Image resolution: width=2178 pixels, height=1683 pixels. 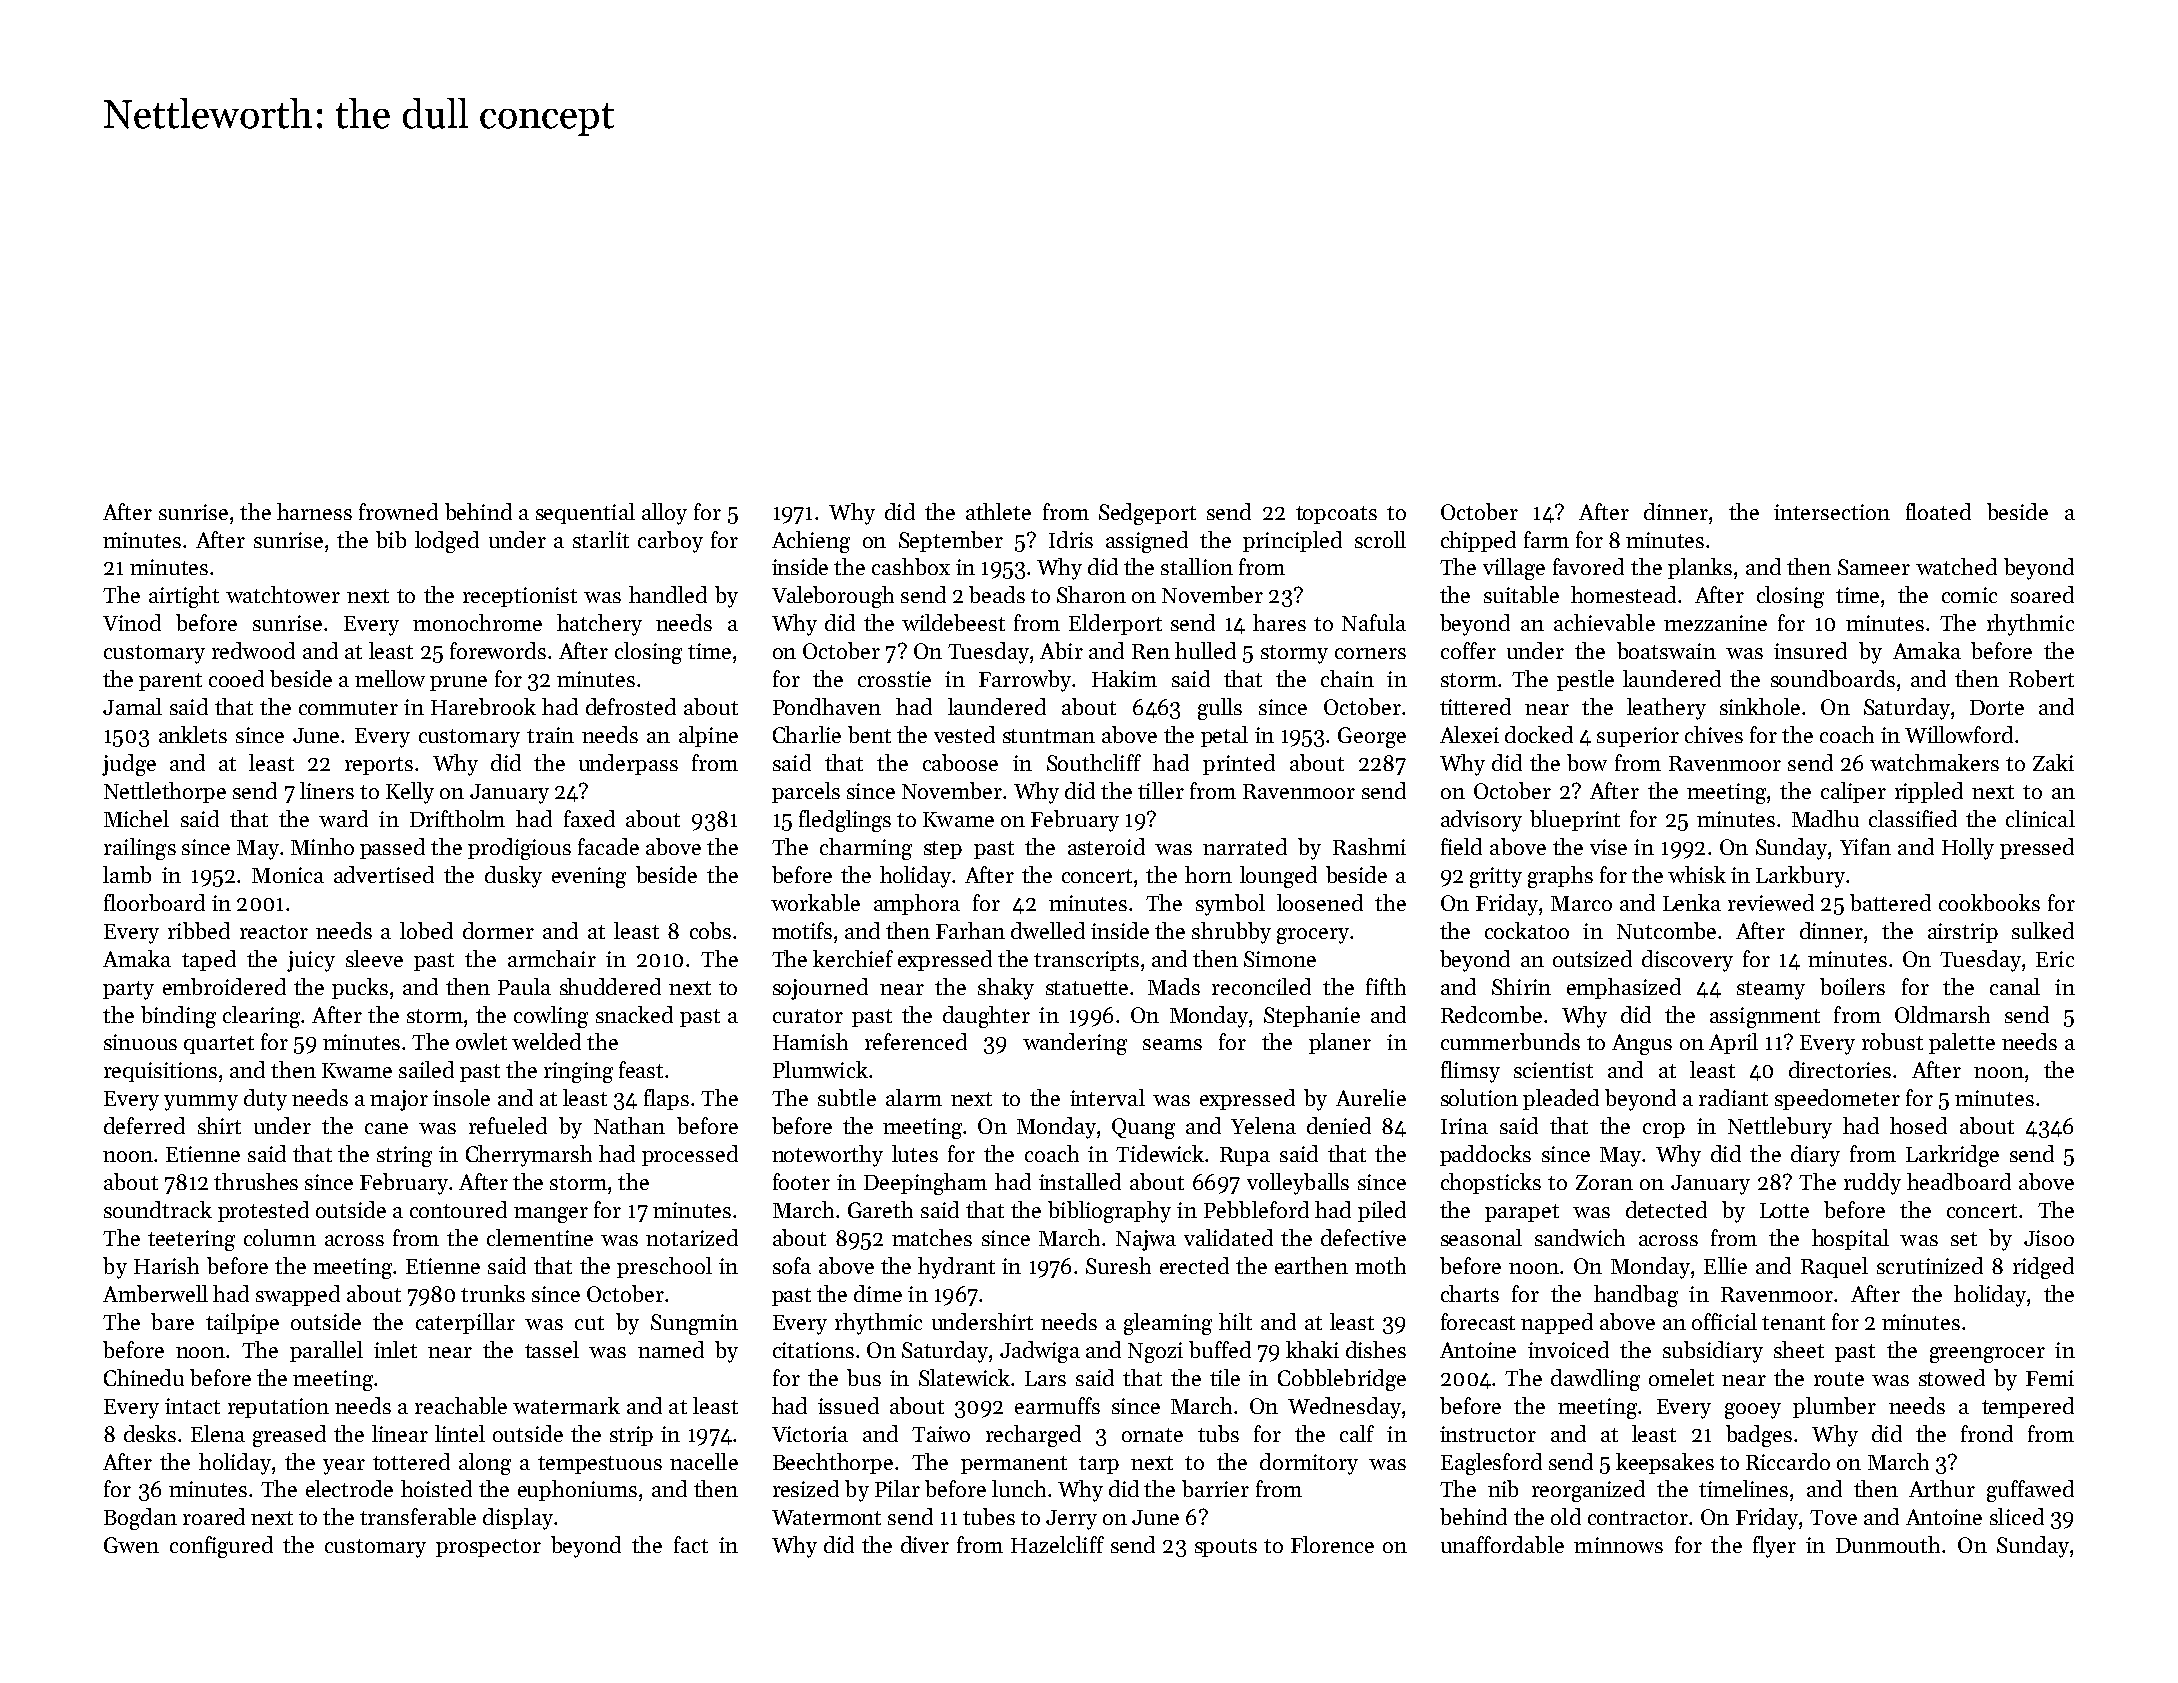 What do you see at coordinates (1208, 874) in the page?
I see `horn` at bounding box center [1208, 874].
